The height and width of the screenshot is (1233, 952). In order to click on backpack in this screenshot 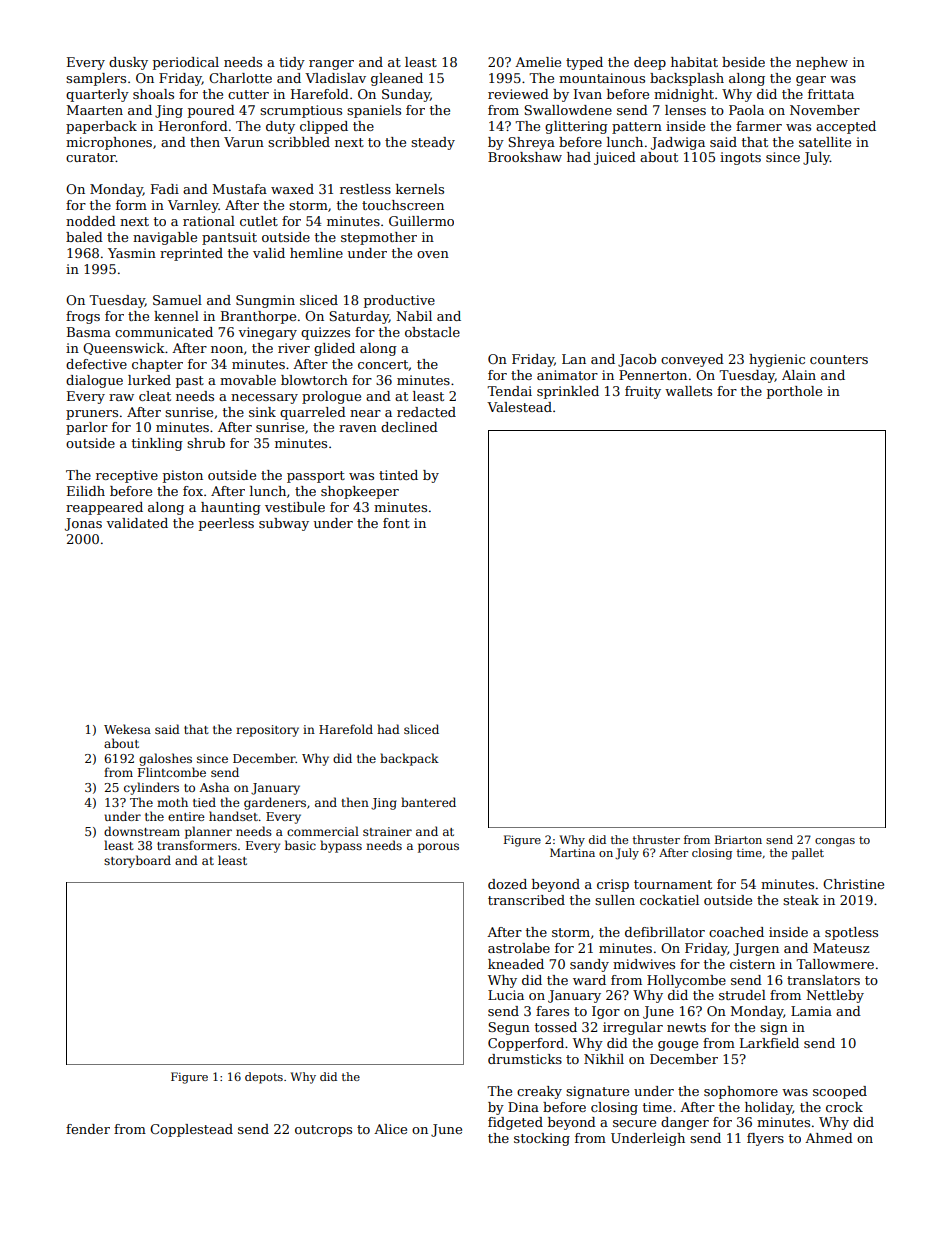, I will do `click(409, 759)`.
